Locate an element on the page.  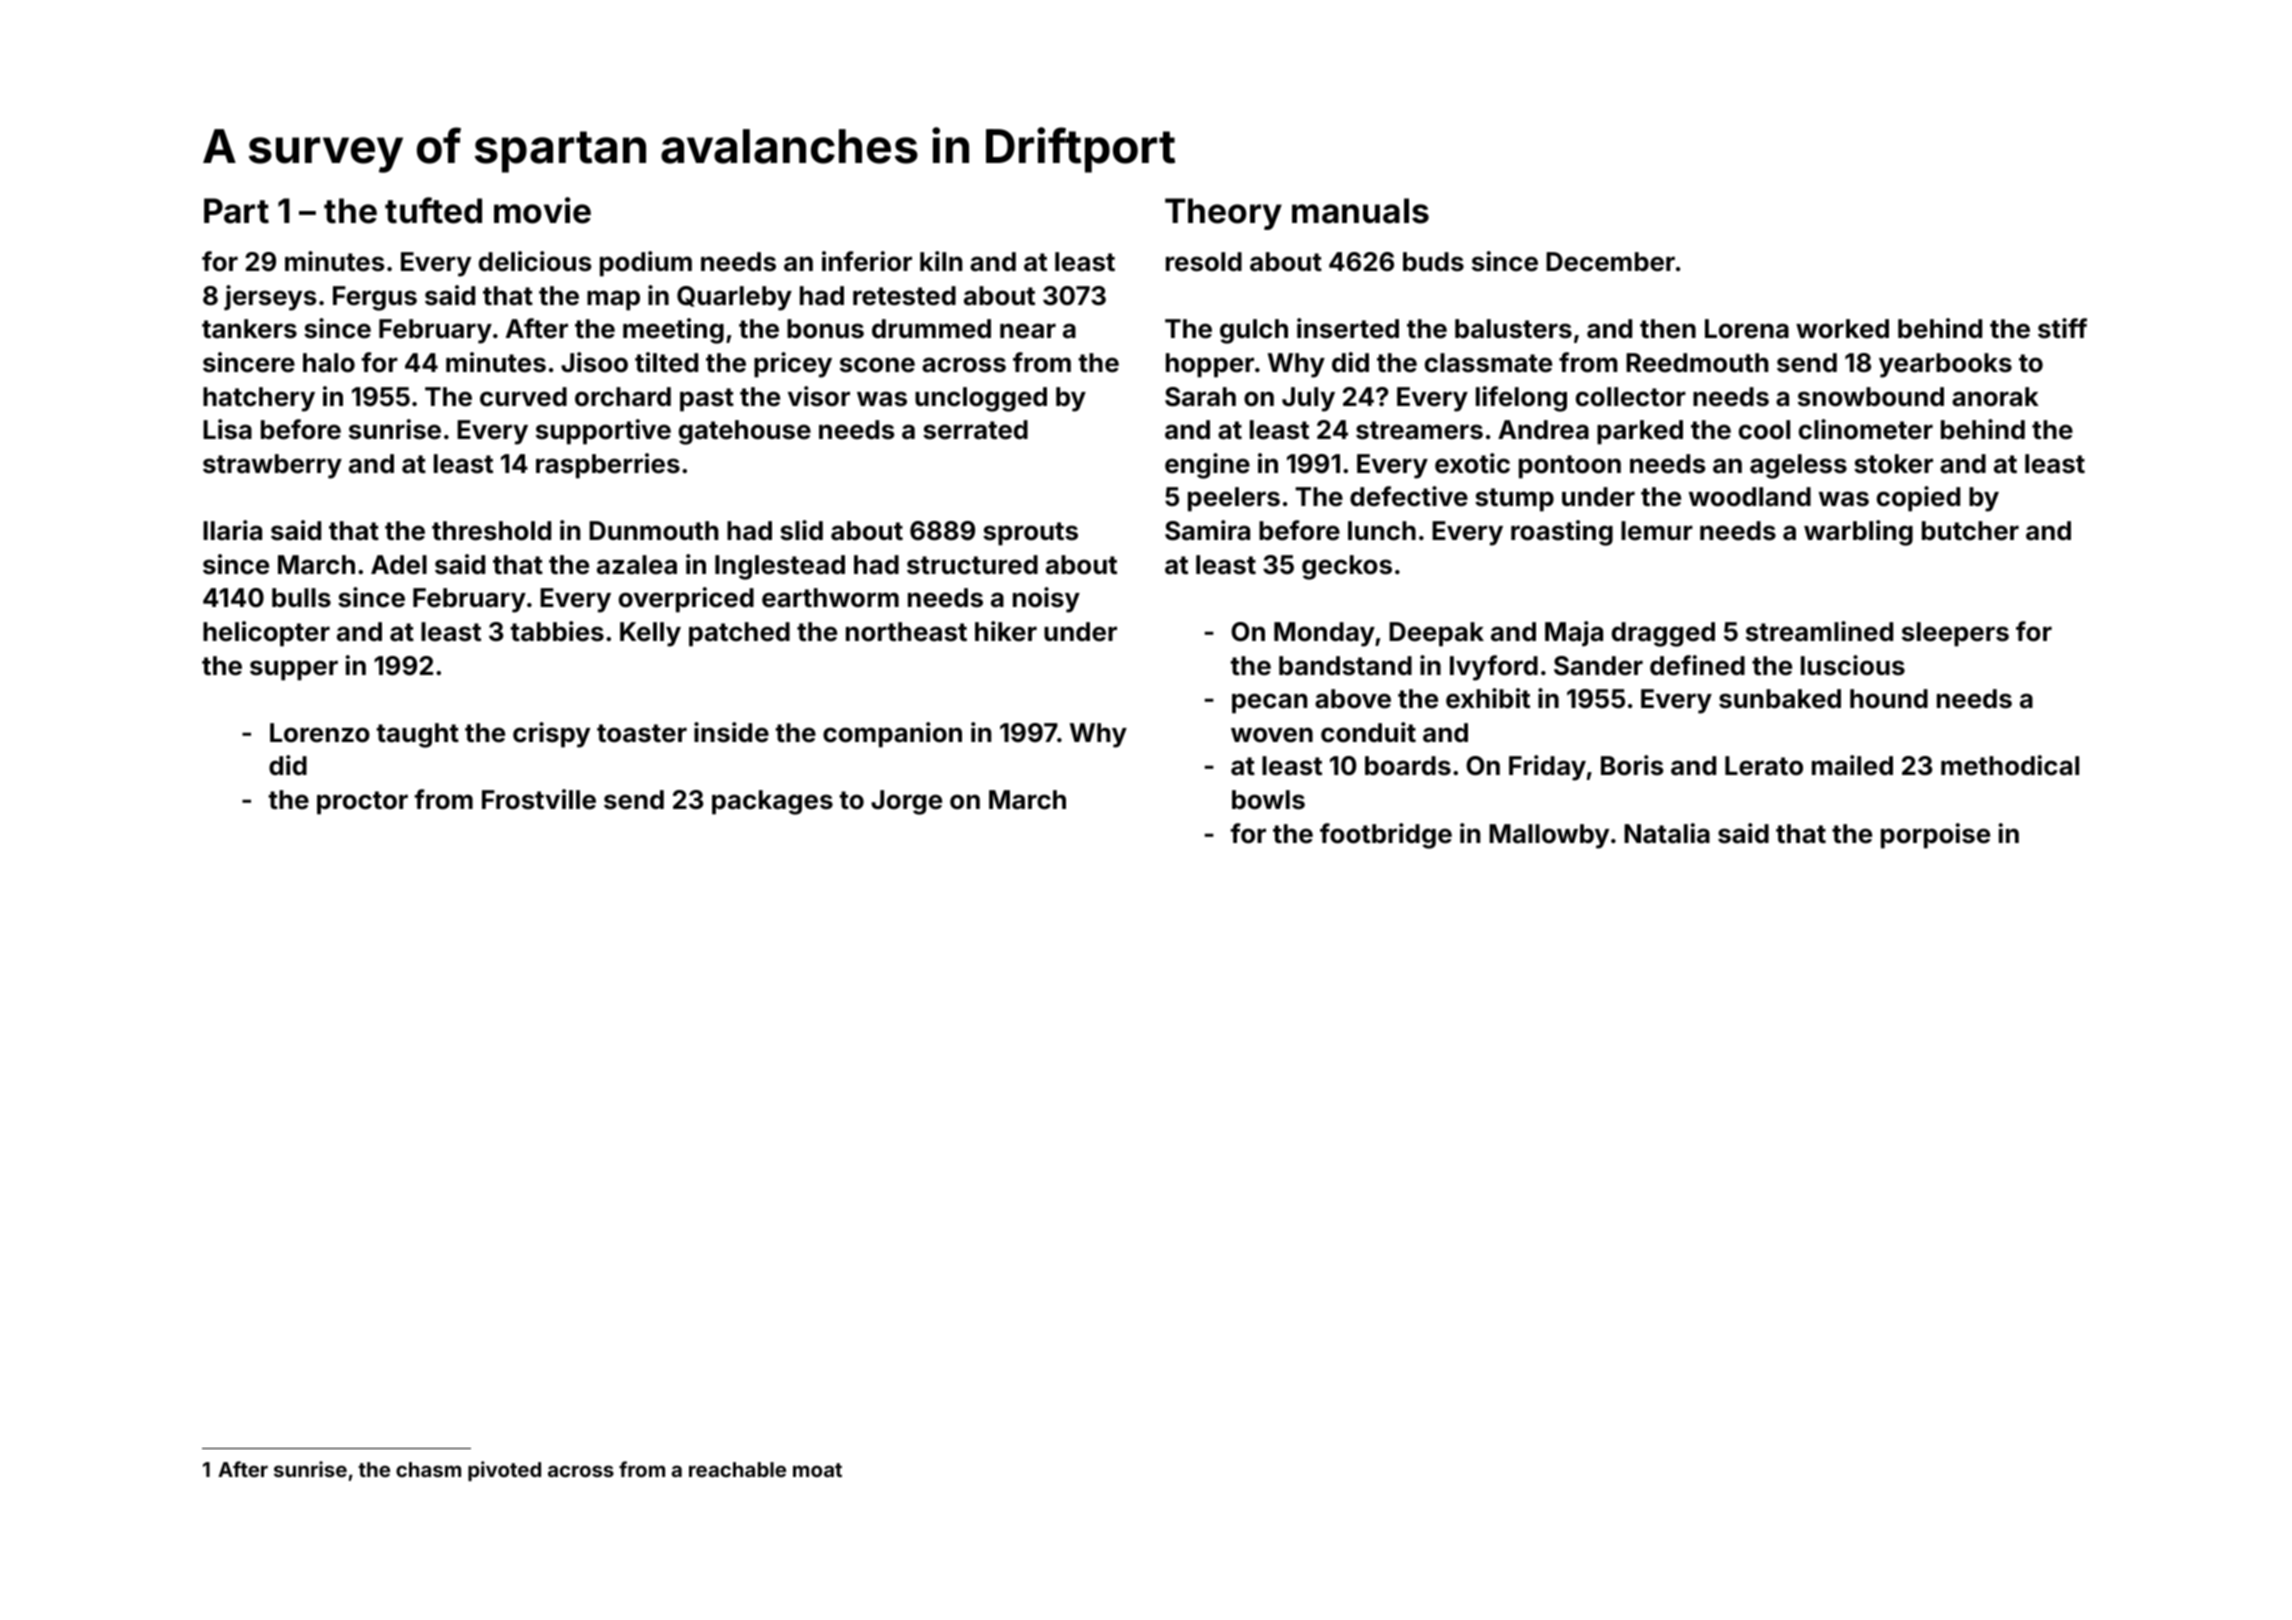
moat is located at coordinates (817, 1470).
